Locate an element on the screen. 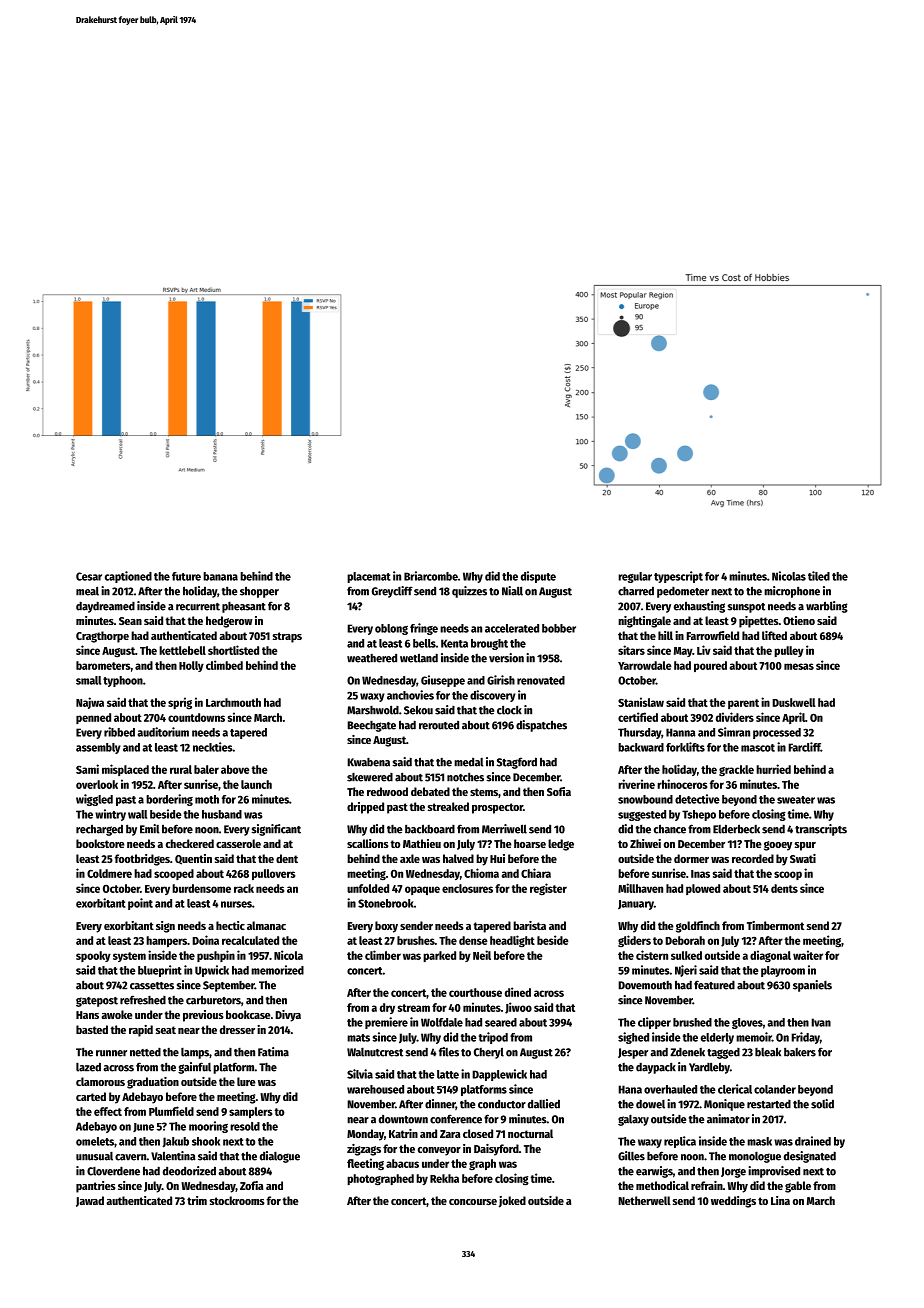 The width and height of the screenshot is (924, 1308). dispute is located at coordinates (538, 577).
